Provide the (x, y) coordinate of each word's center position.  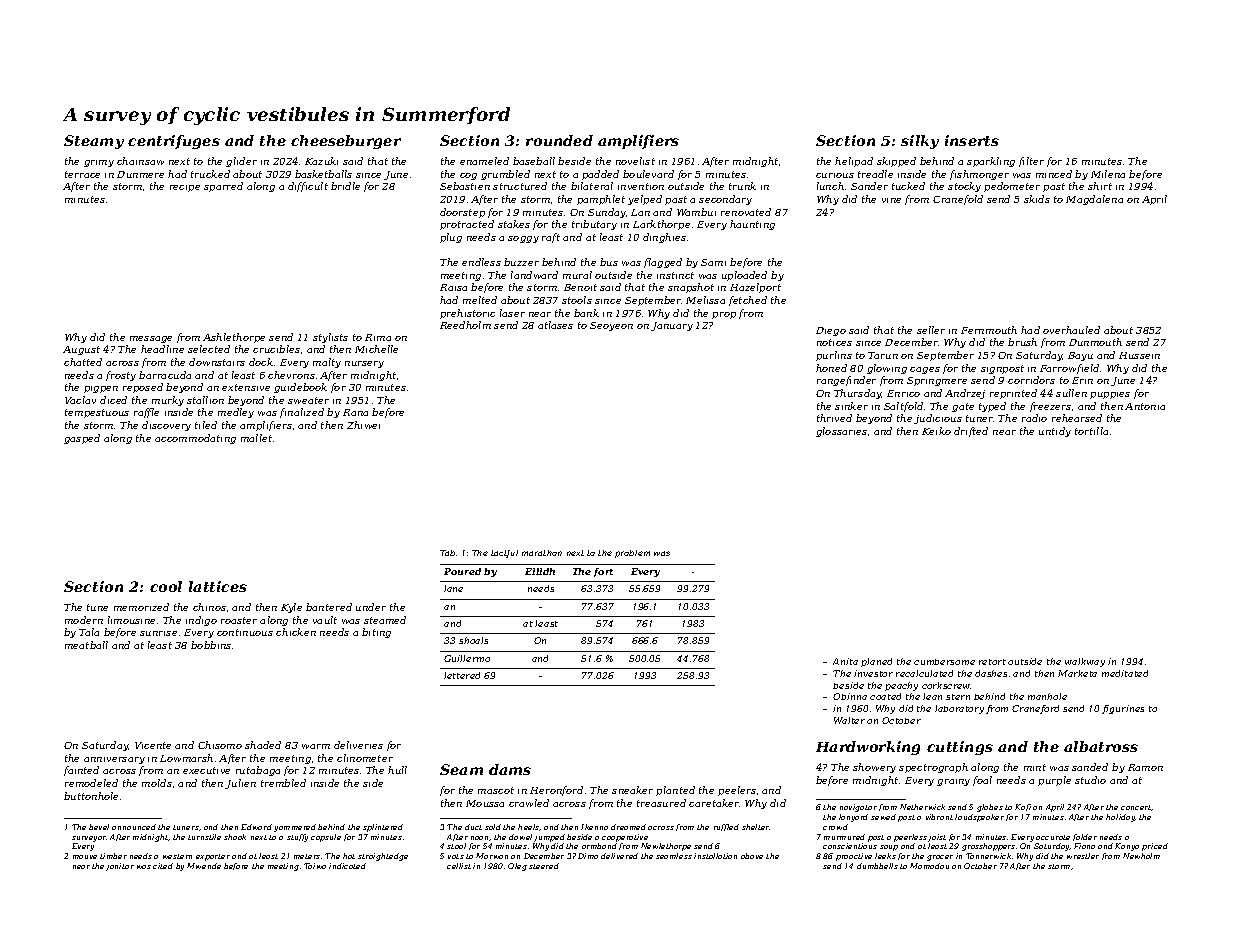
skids (1037, 199)
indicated (347, 866)
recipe (185, 188)
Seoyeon (611, 326)
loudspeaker (979, 818)
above (752, 856)
